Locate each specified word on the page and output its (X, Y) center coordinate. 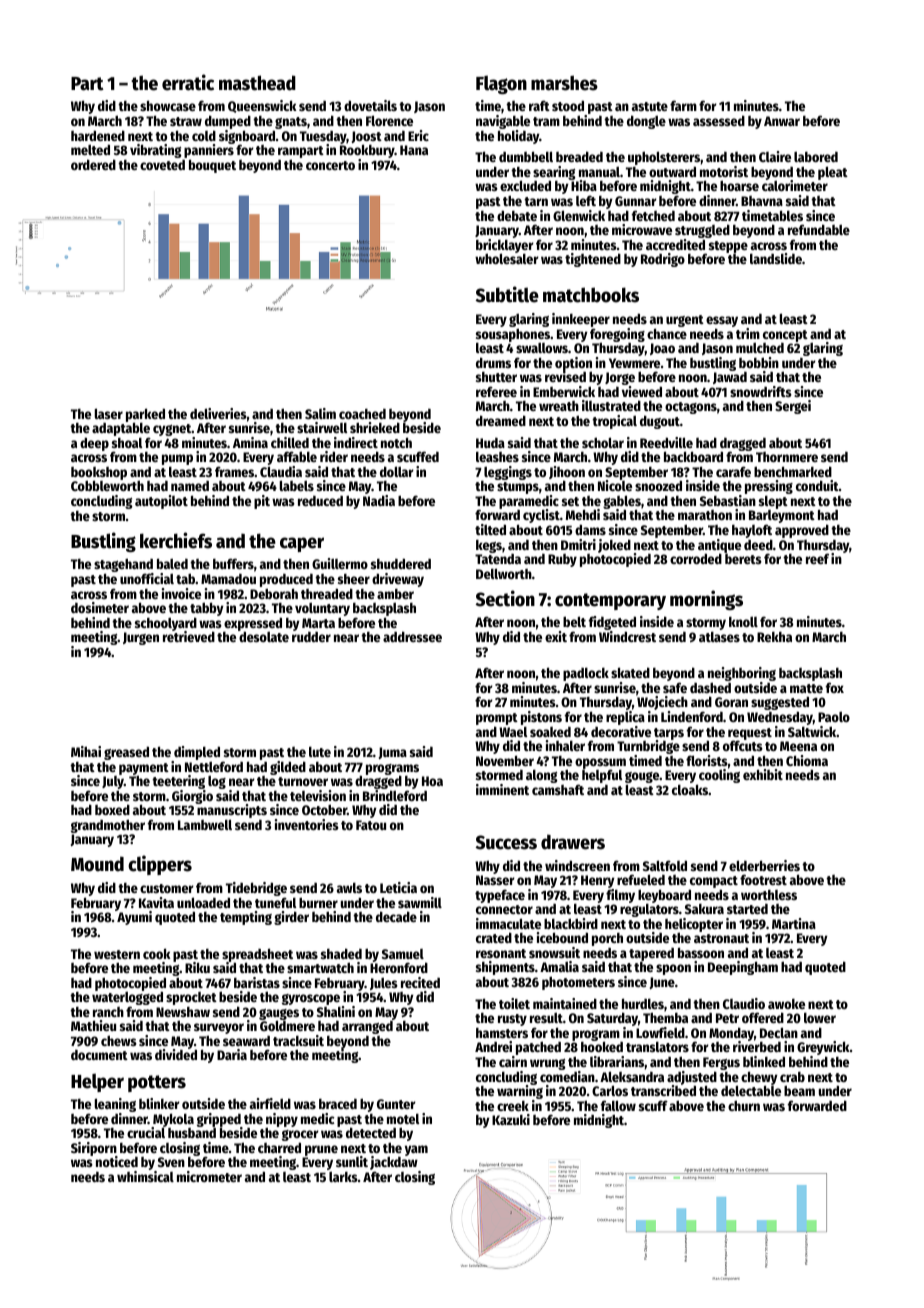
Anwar (782, 121)
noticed (117, 1162)
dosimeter (100, 607)
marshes (564, 83)
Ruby (562, 560)
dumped (228, 122)
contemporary (610, 601)
